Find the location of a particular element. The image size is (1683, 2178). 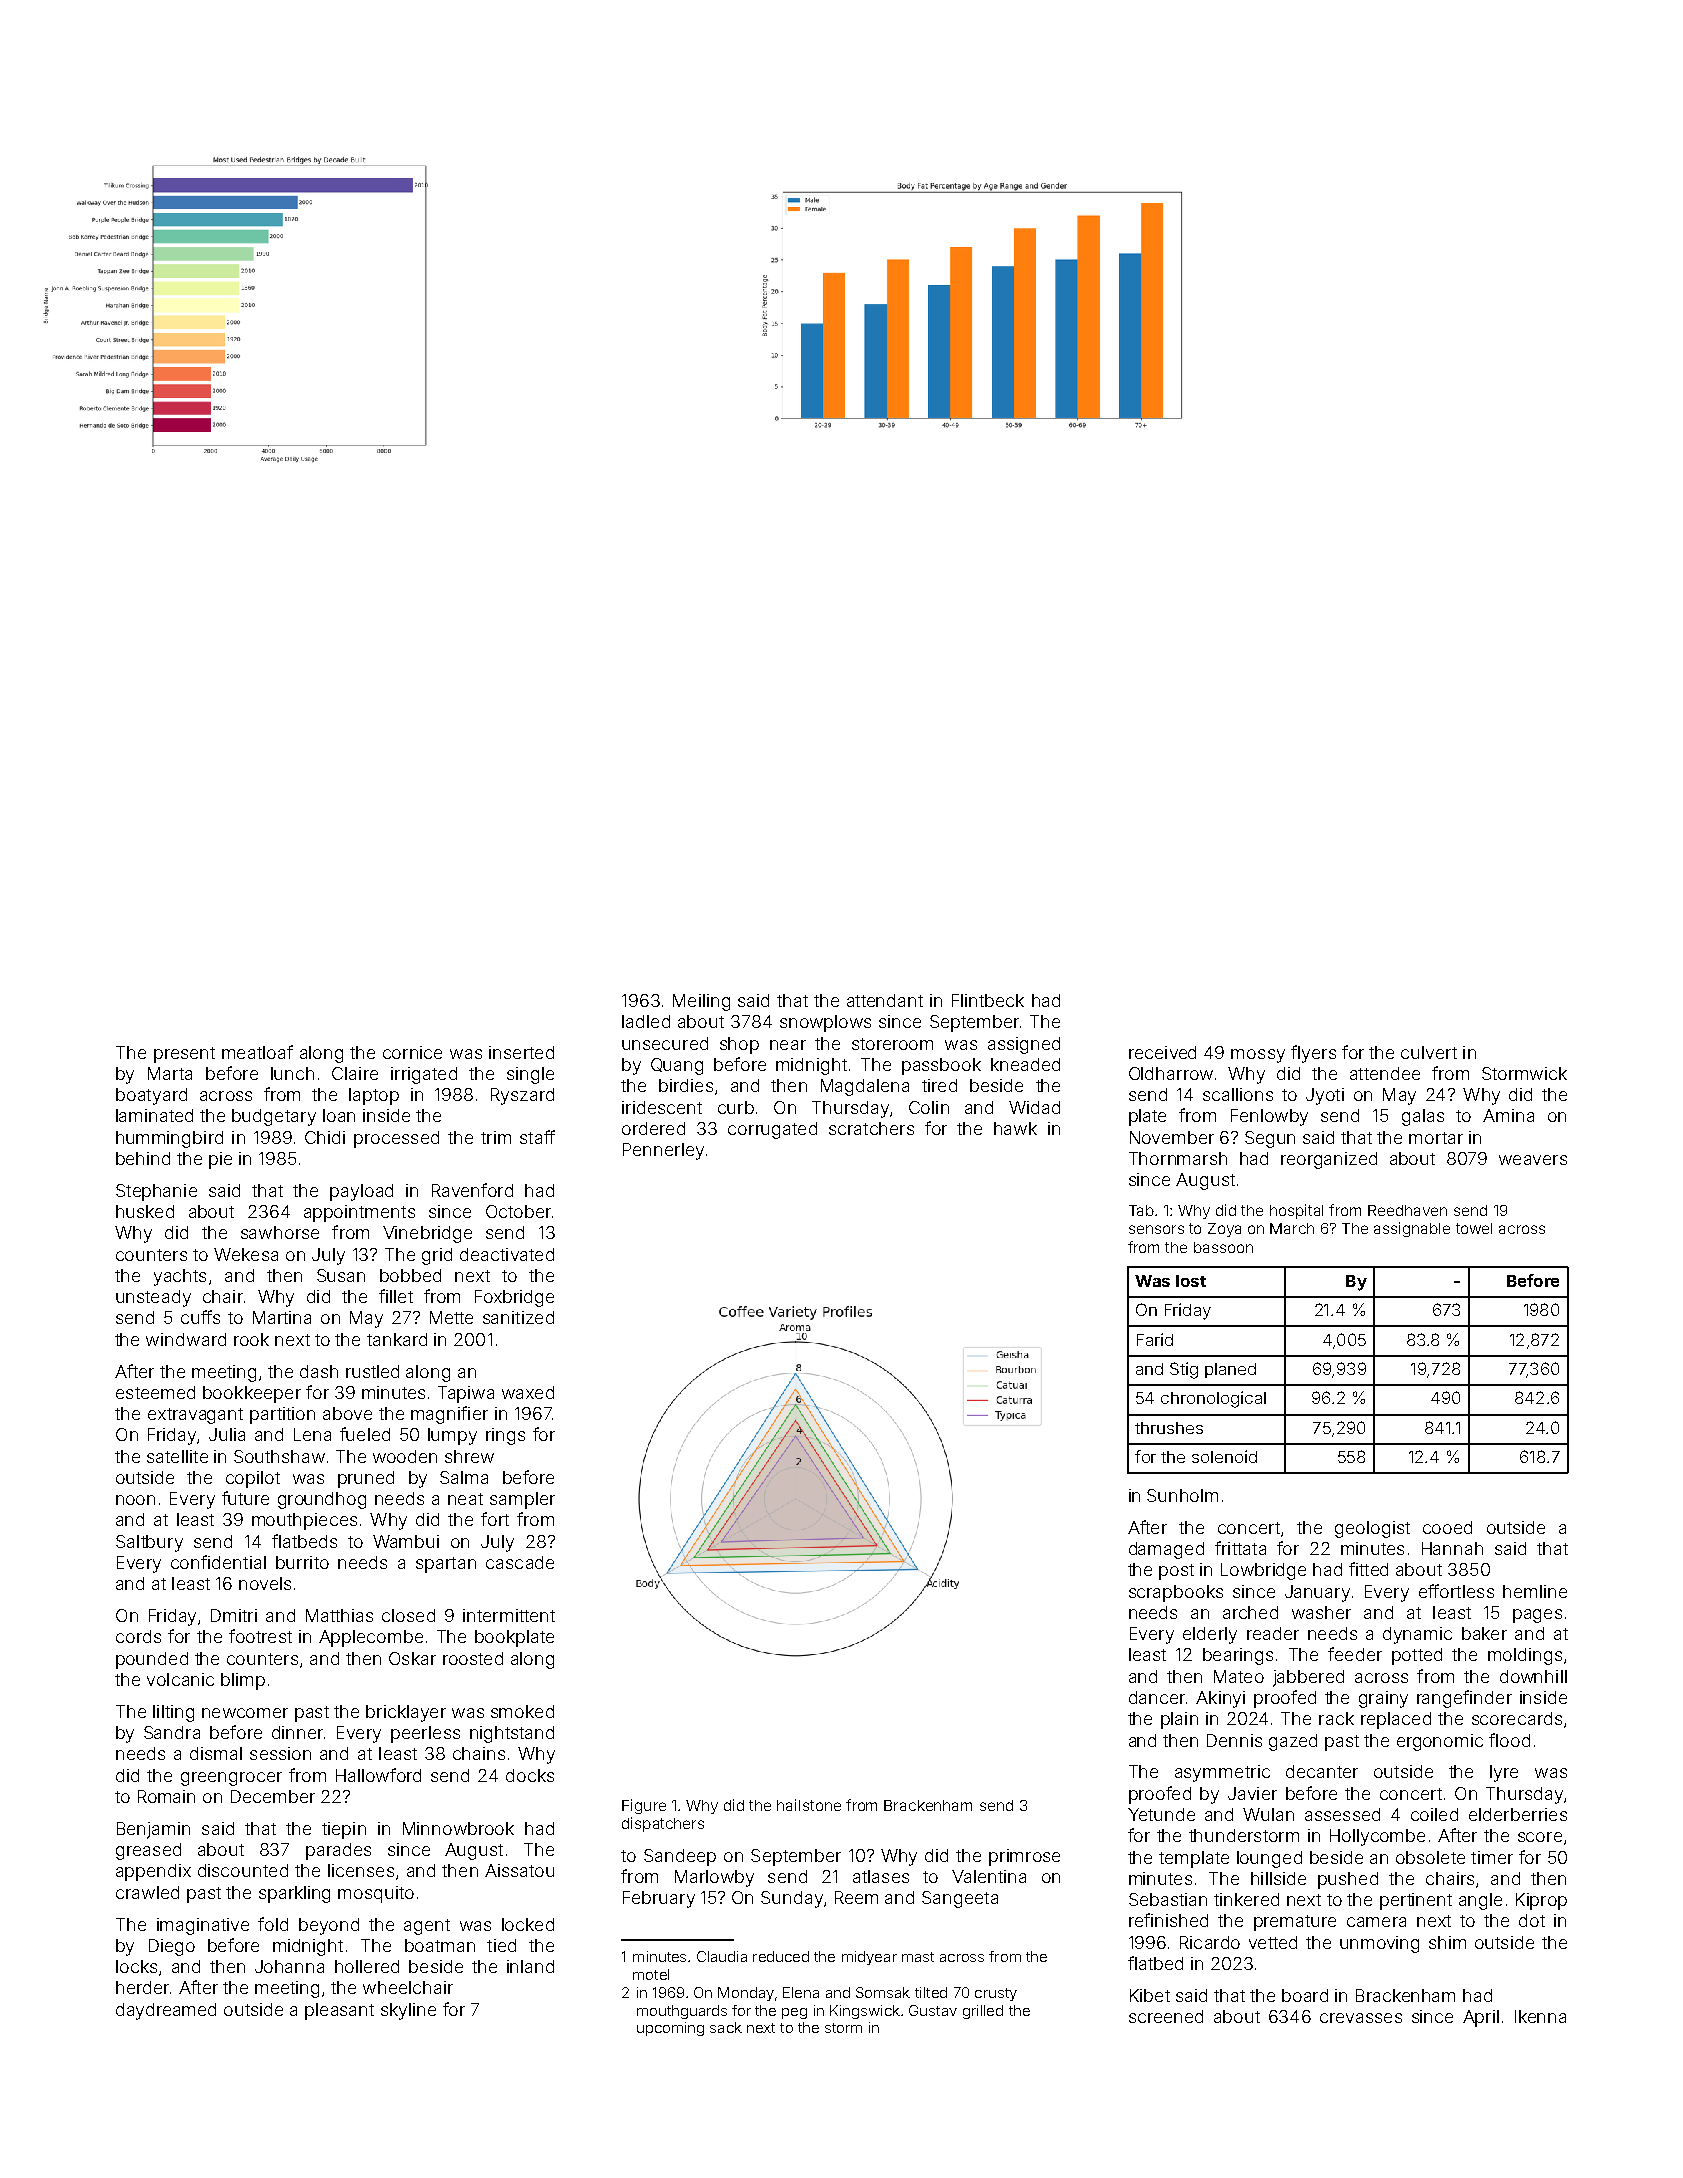

husked is located at coordinates (145, 1211).
